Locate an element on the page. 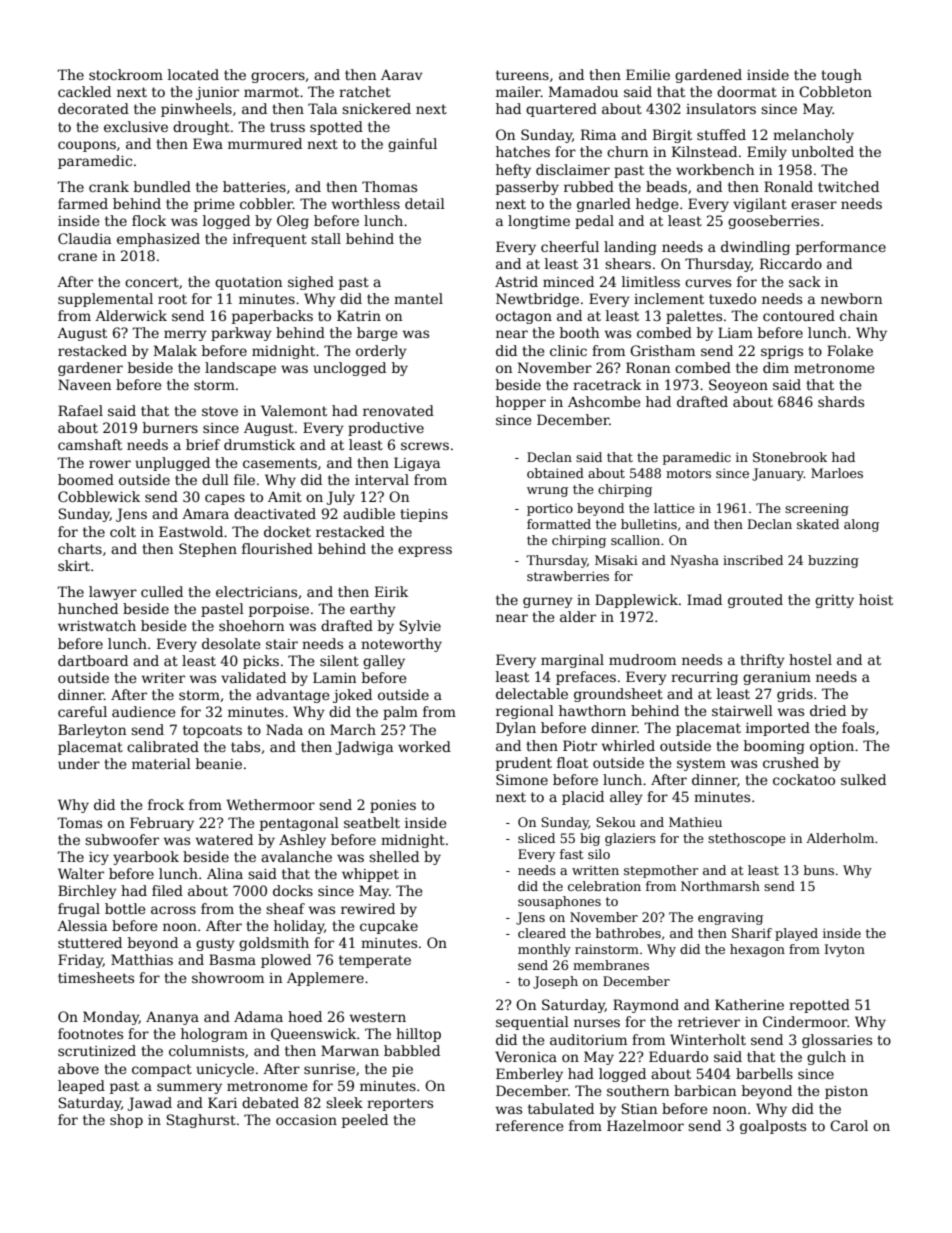 This document has height=1233, width=952. Cobbleton is located at coordinates (835, 91).
